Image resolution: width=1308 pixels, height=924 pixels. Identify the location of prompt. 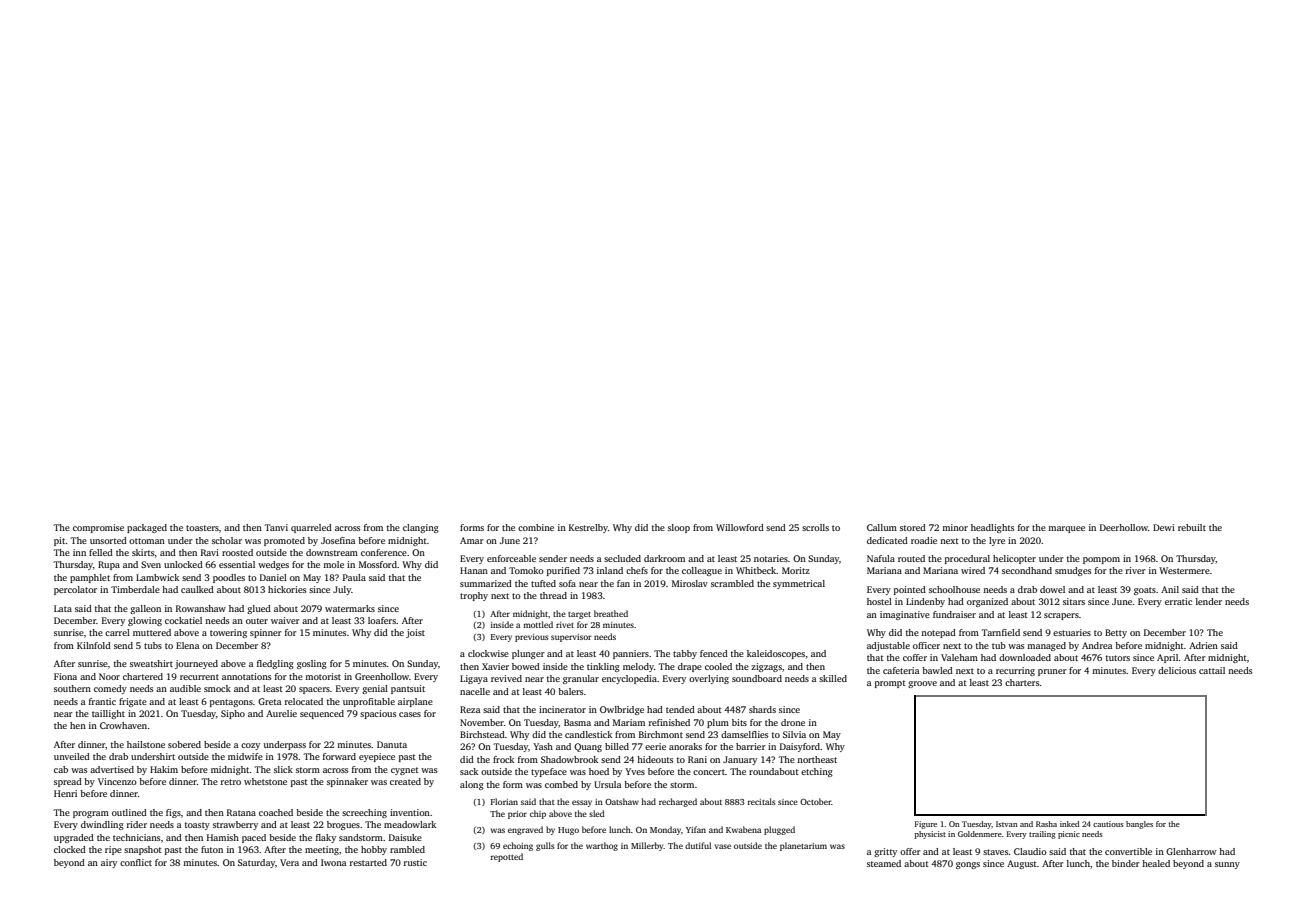
(890, 684).
